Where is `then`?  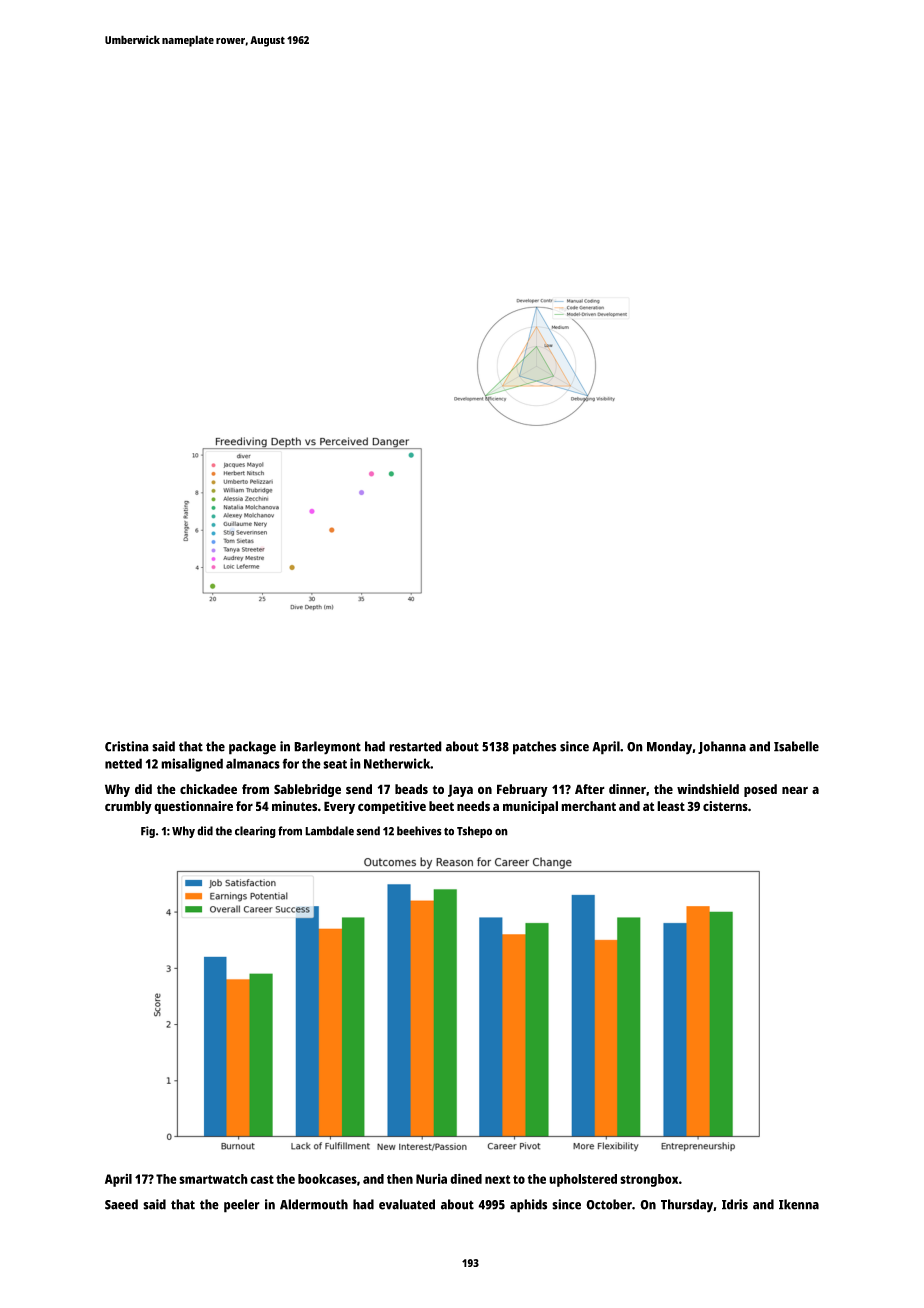 then is located at coordinates (400, 1179).
